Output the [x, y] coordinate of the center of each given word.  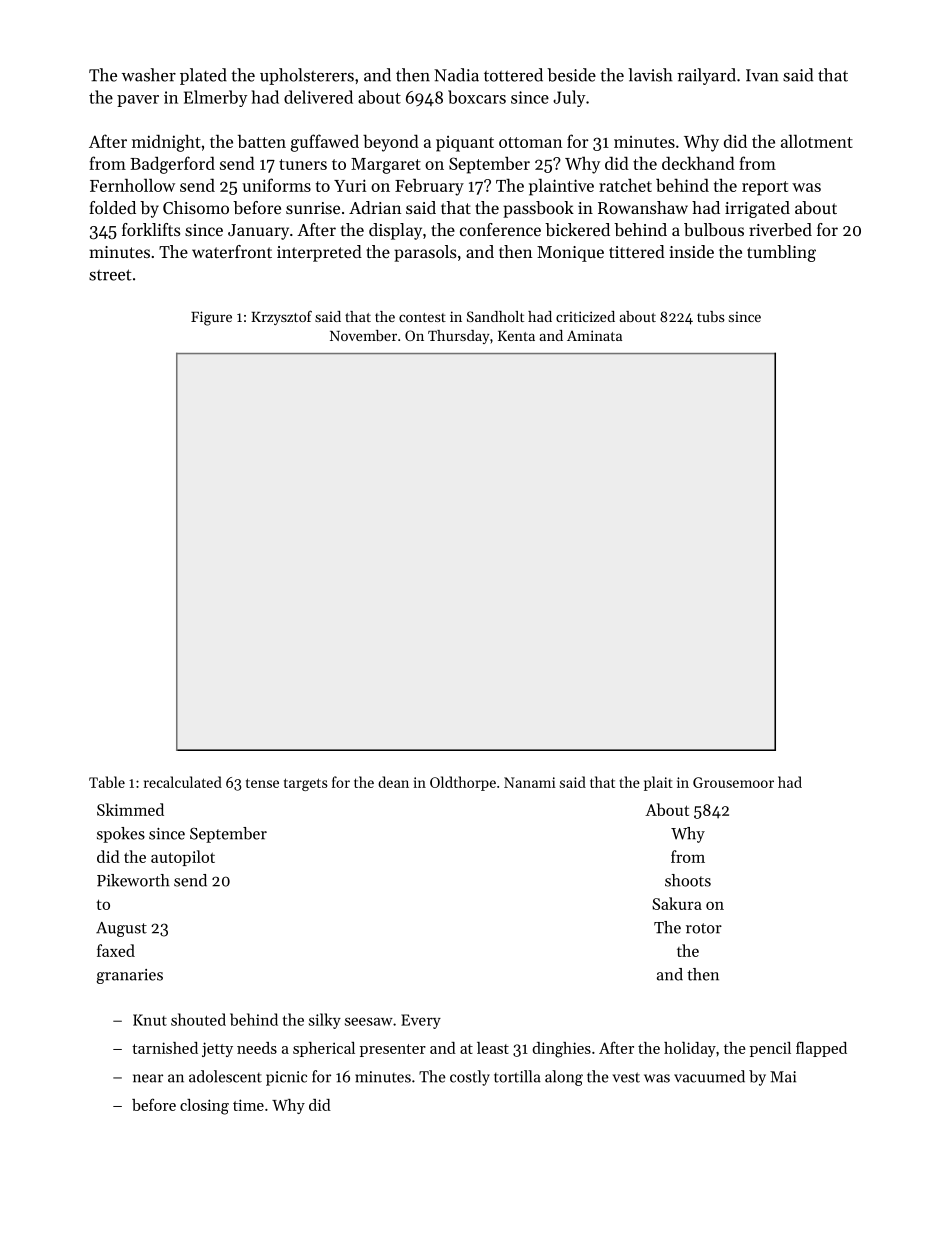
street [110, 275]
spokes [121, 835]
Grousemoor [733, 782]
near [148, 1078]
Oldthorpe [463, 783]
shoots [688, 880]
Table [107, 782]
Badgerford [172, 165]
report [765, 188]
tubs [710, 316]
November [363, 335]
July [569, 98]
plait [658, 783]
